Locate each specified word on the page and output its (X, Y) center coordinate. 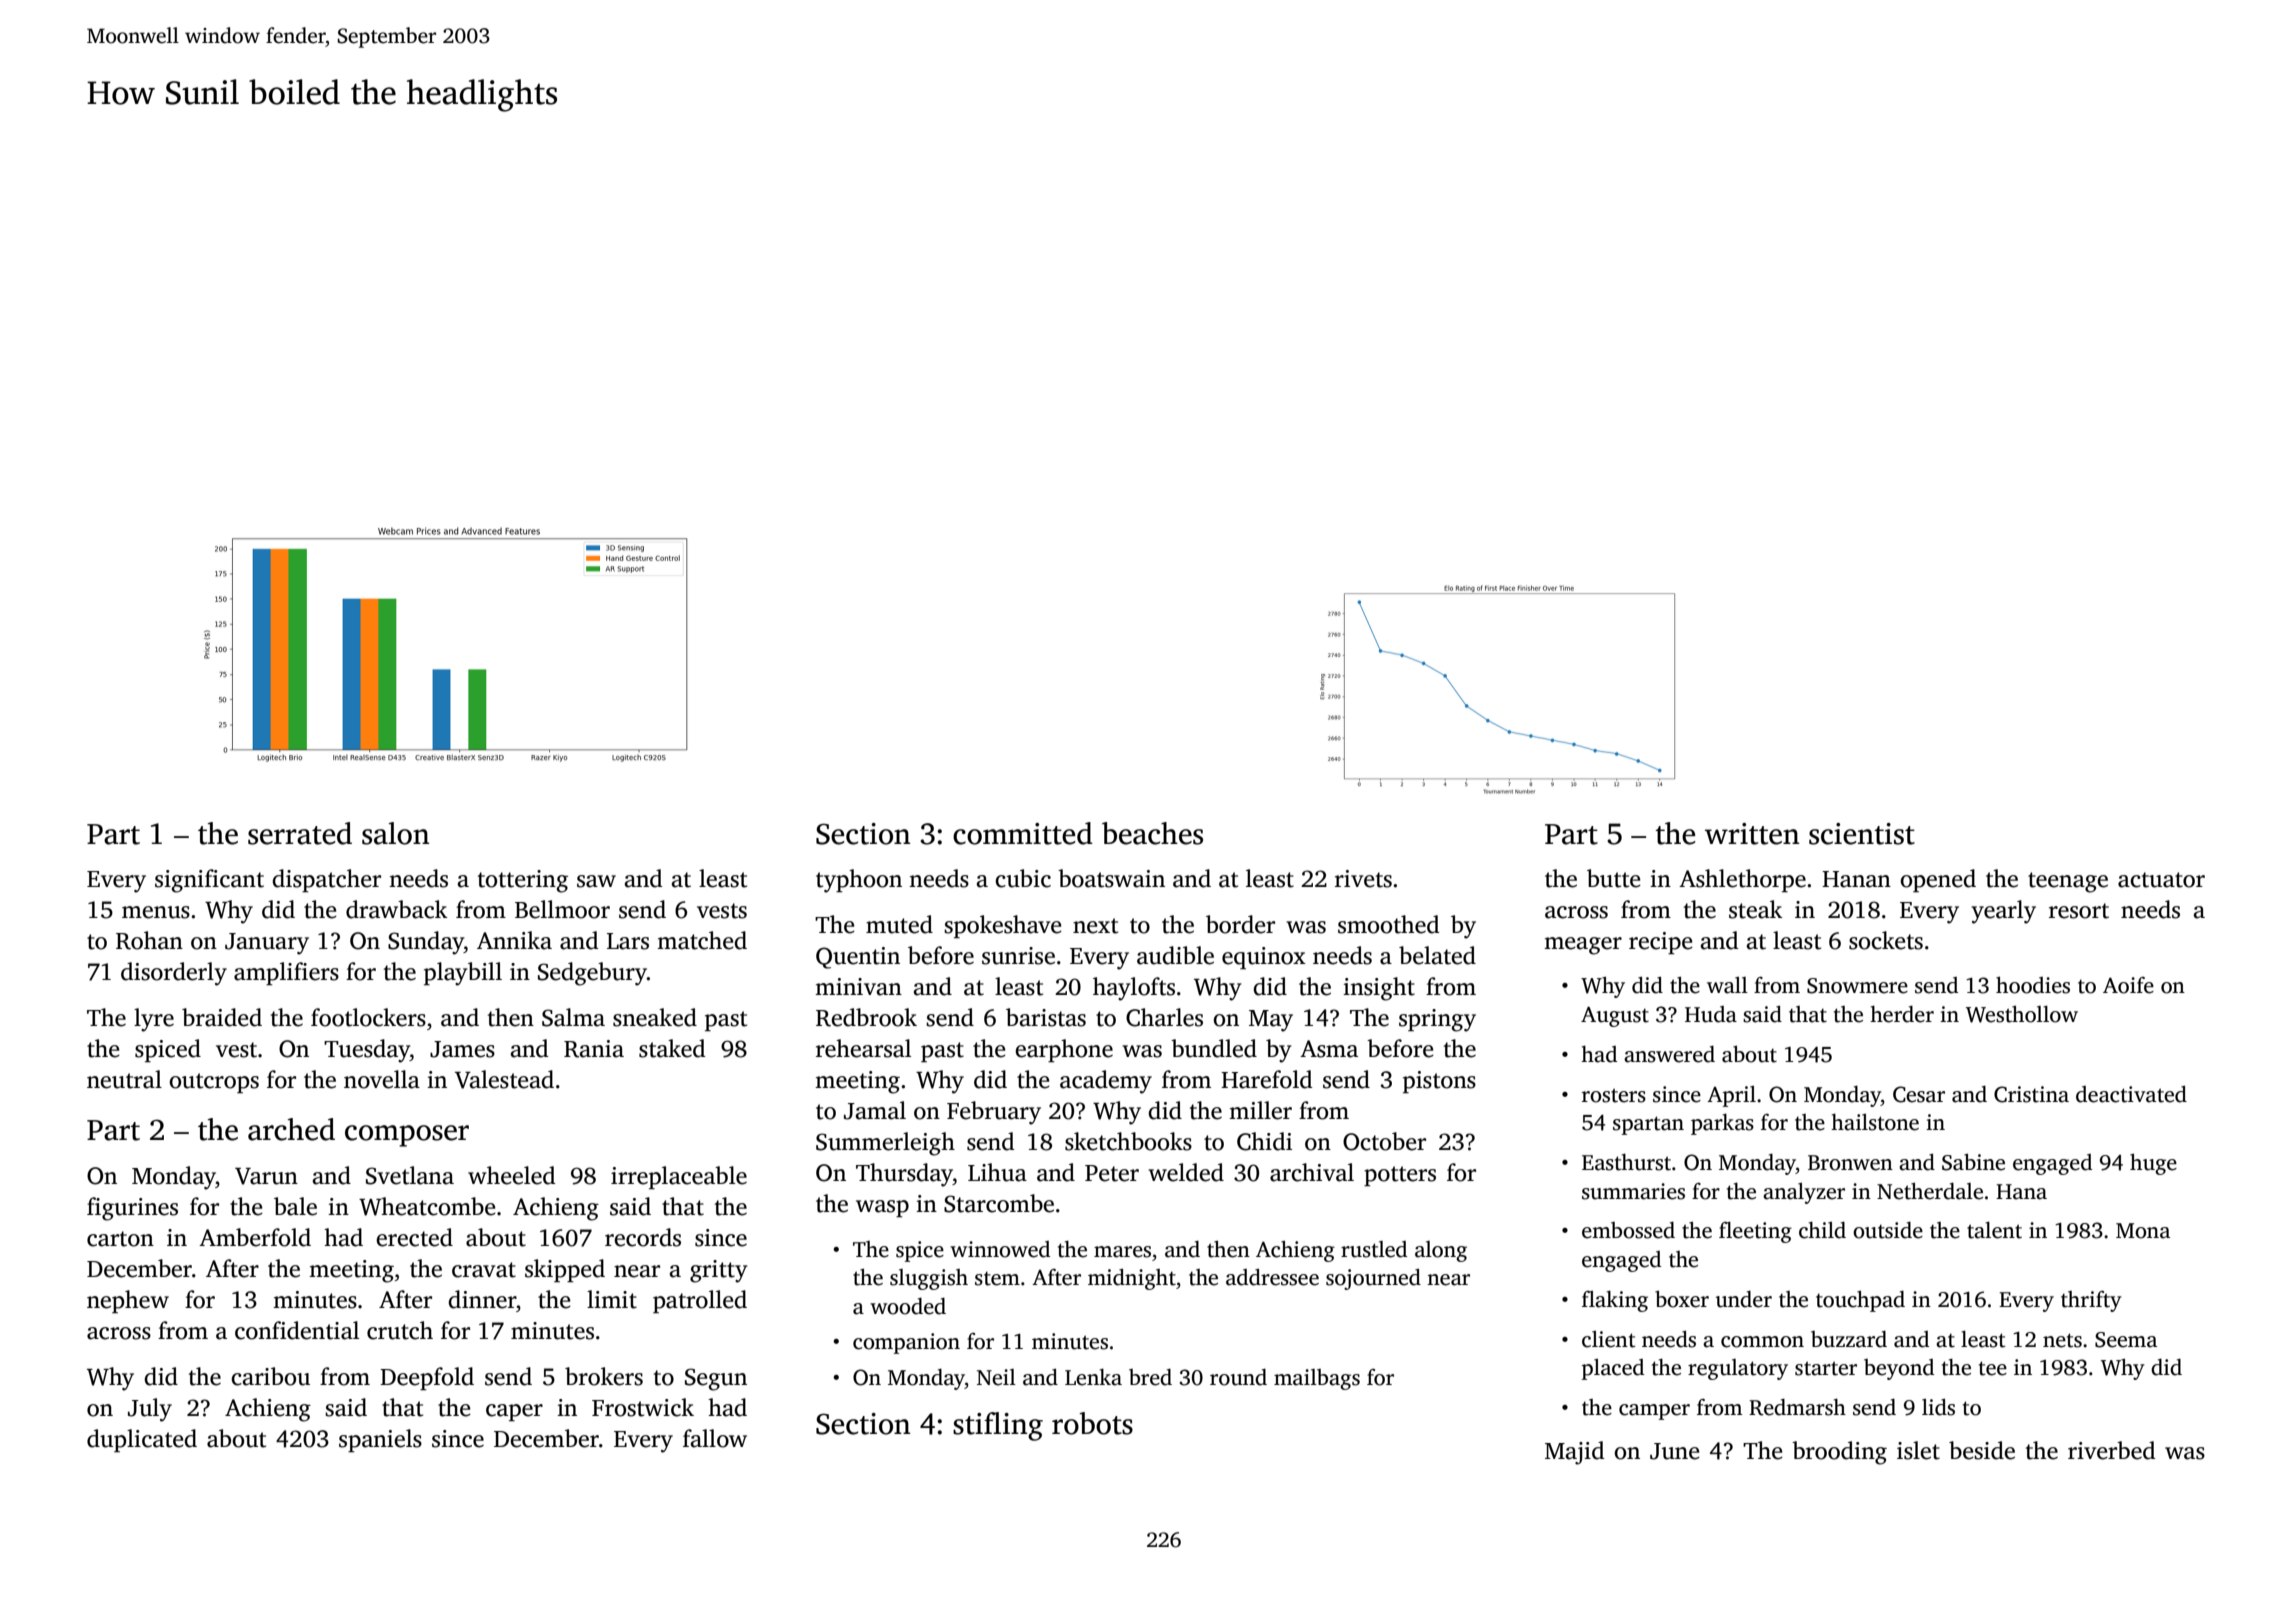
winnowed (1000, 1249)
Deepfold (427, 1378)
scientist (1862, 834)
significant (209, 881)
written (1752, 834)
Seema (2126, 1340)
